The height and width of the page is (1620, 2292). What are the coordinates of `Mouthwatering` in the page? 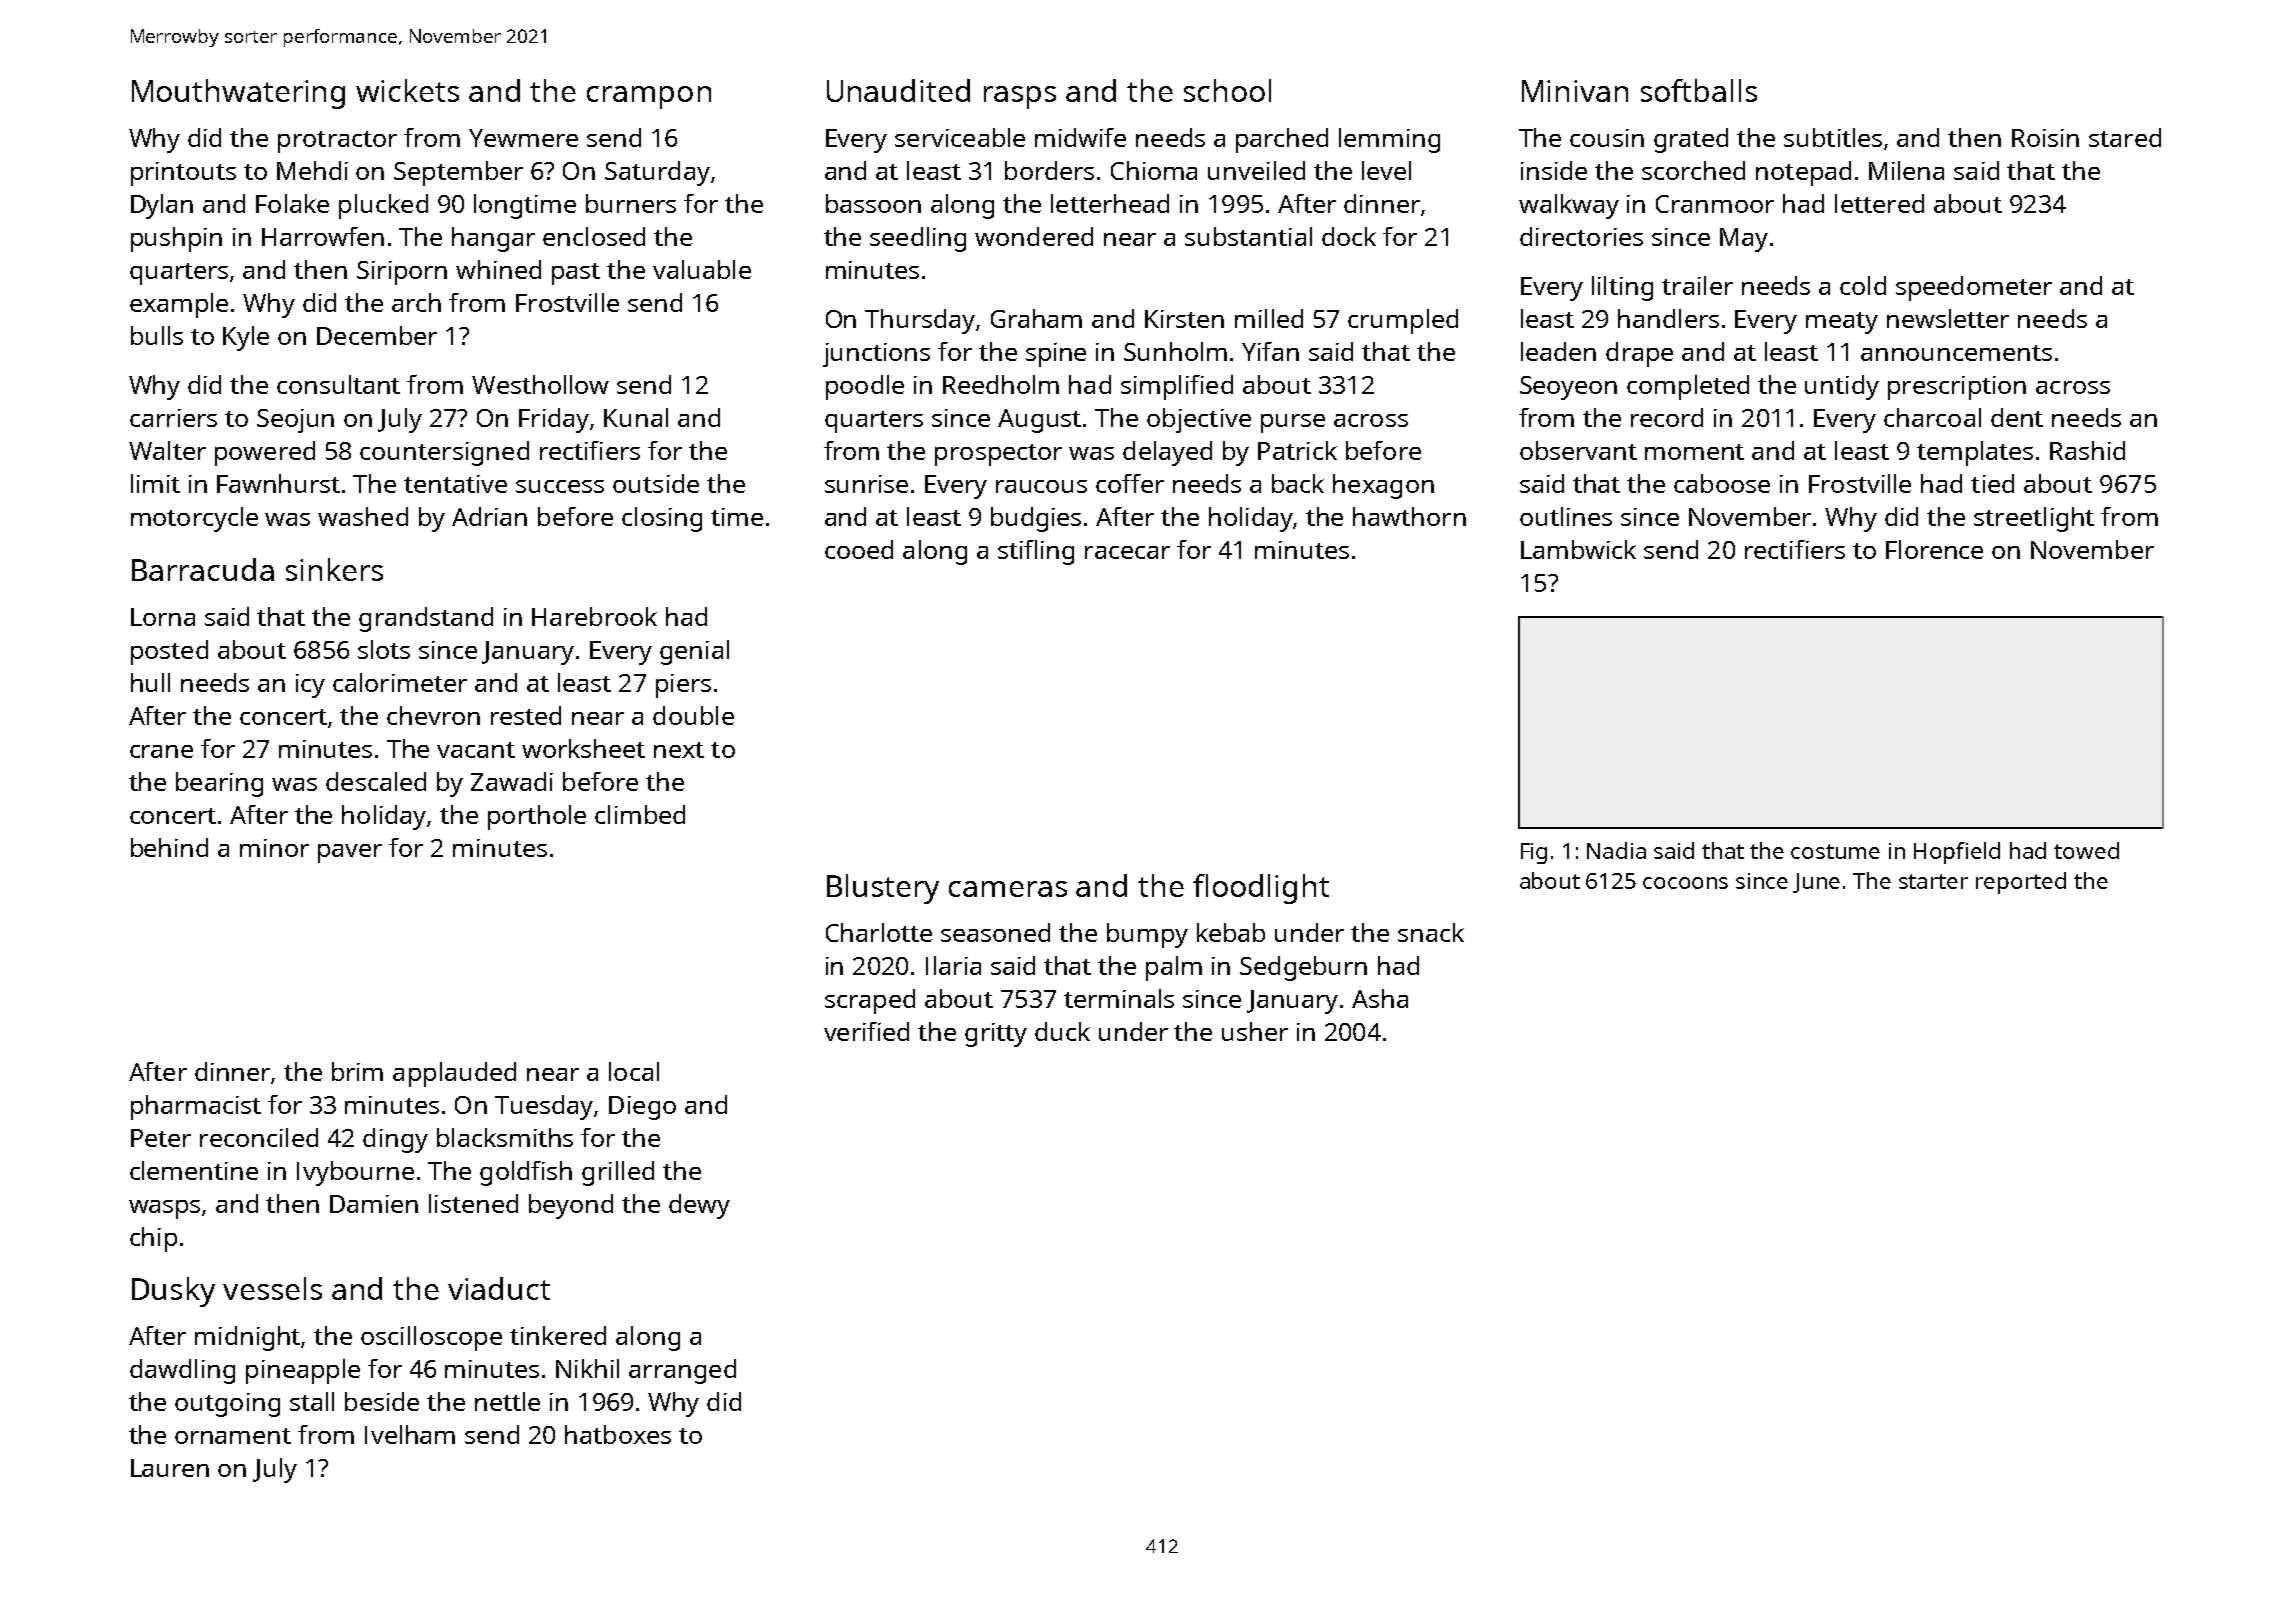 It's located at (238, 94).
